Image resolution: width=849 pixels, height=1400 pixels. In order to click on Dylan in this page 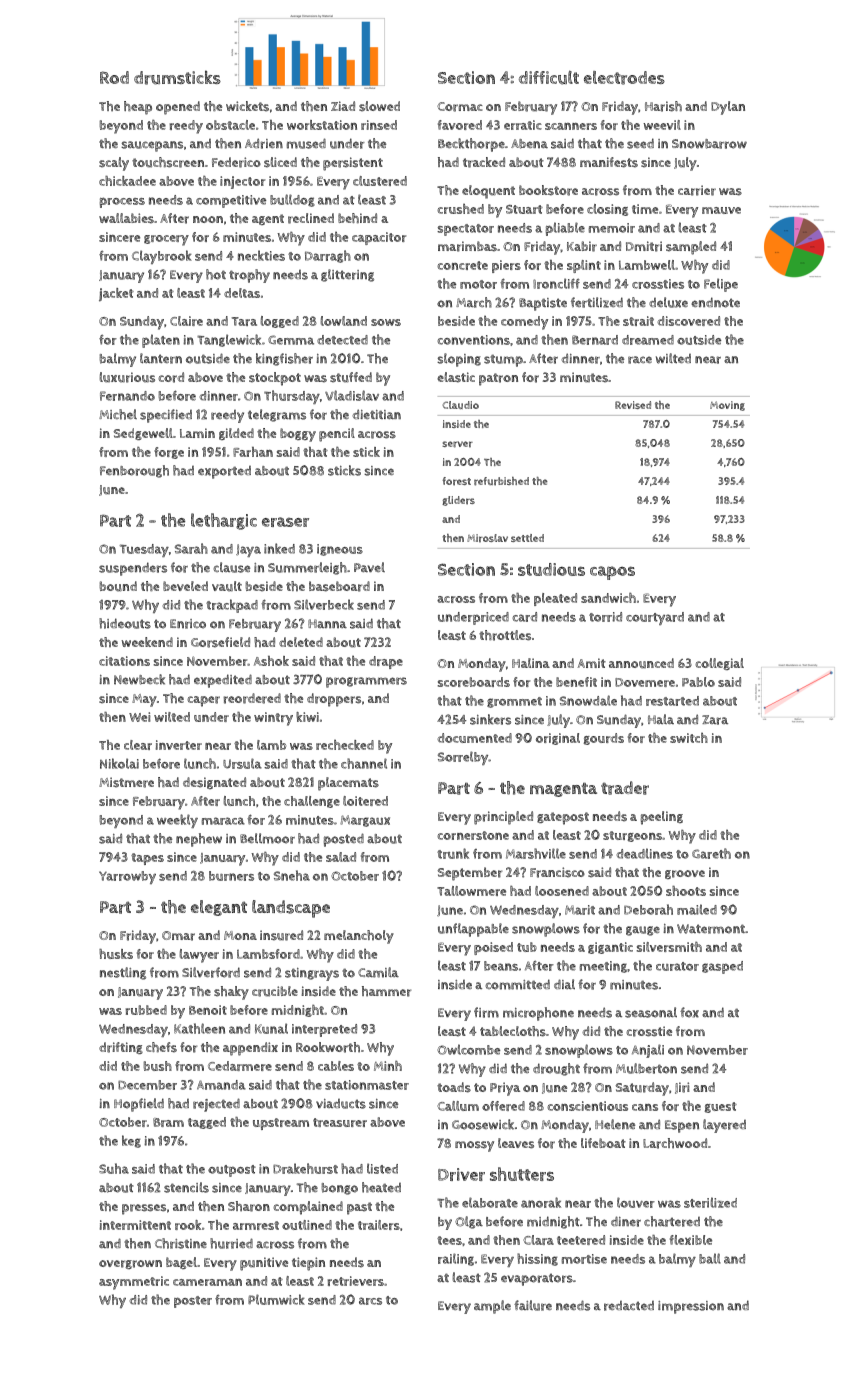, I will do `click(728, 108)`.
